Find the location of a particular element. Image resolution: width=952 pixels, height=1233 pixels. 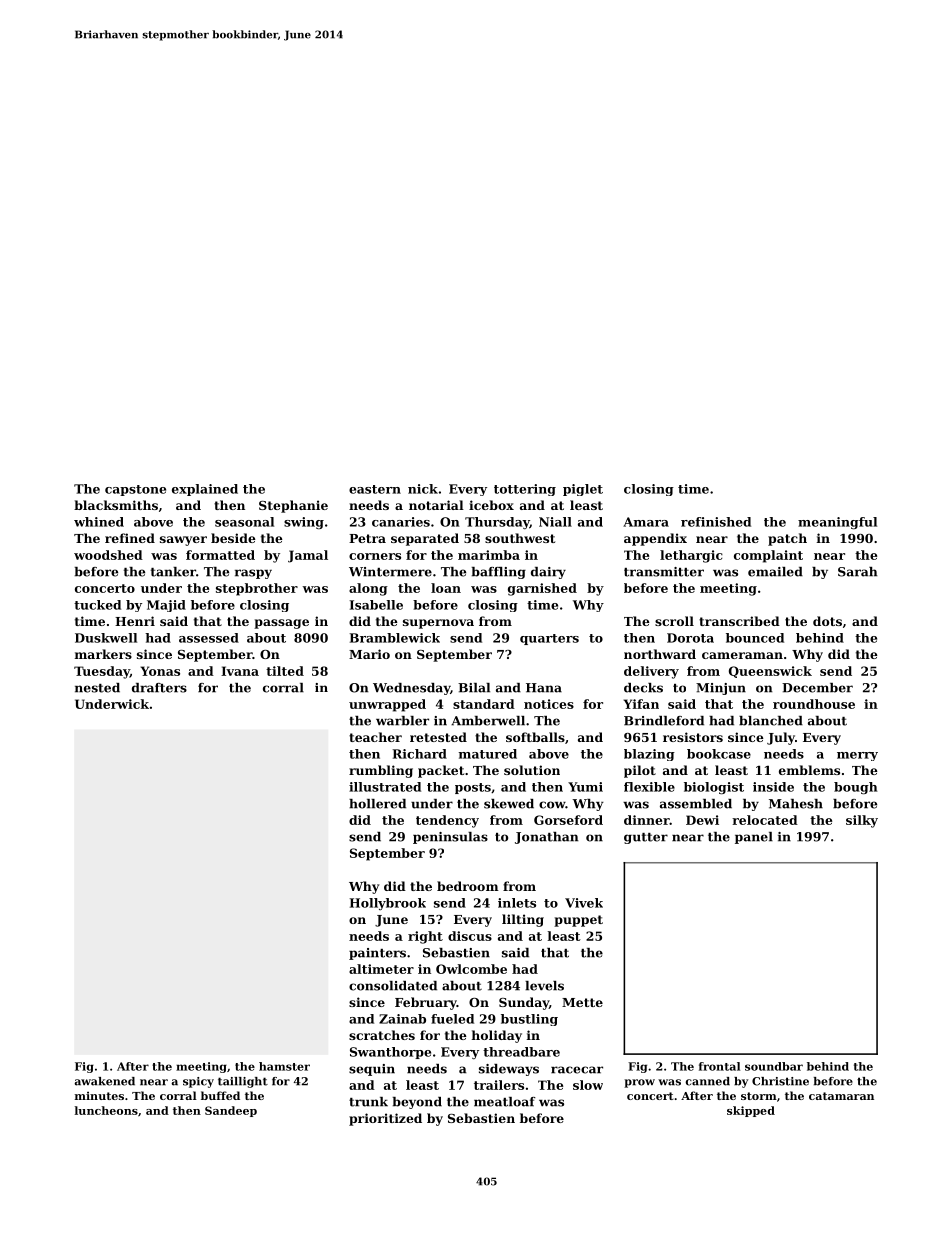

trunk is located at coordinates (368, 1102).
